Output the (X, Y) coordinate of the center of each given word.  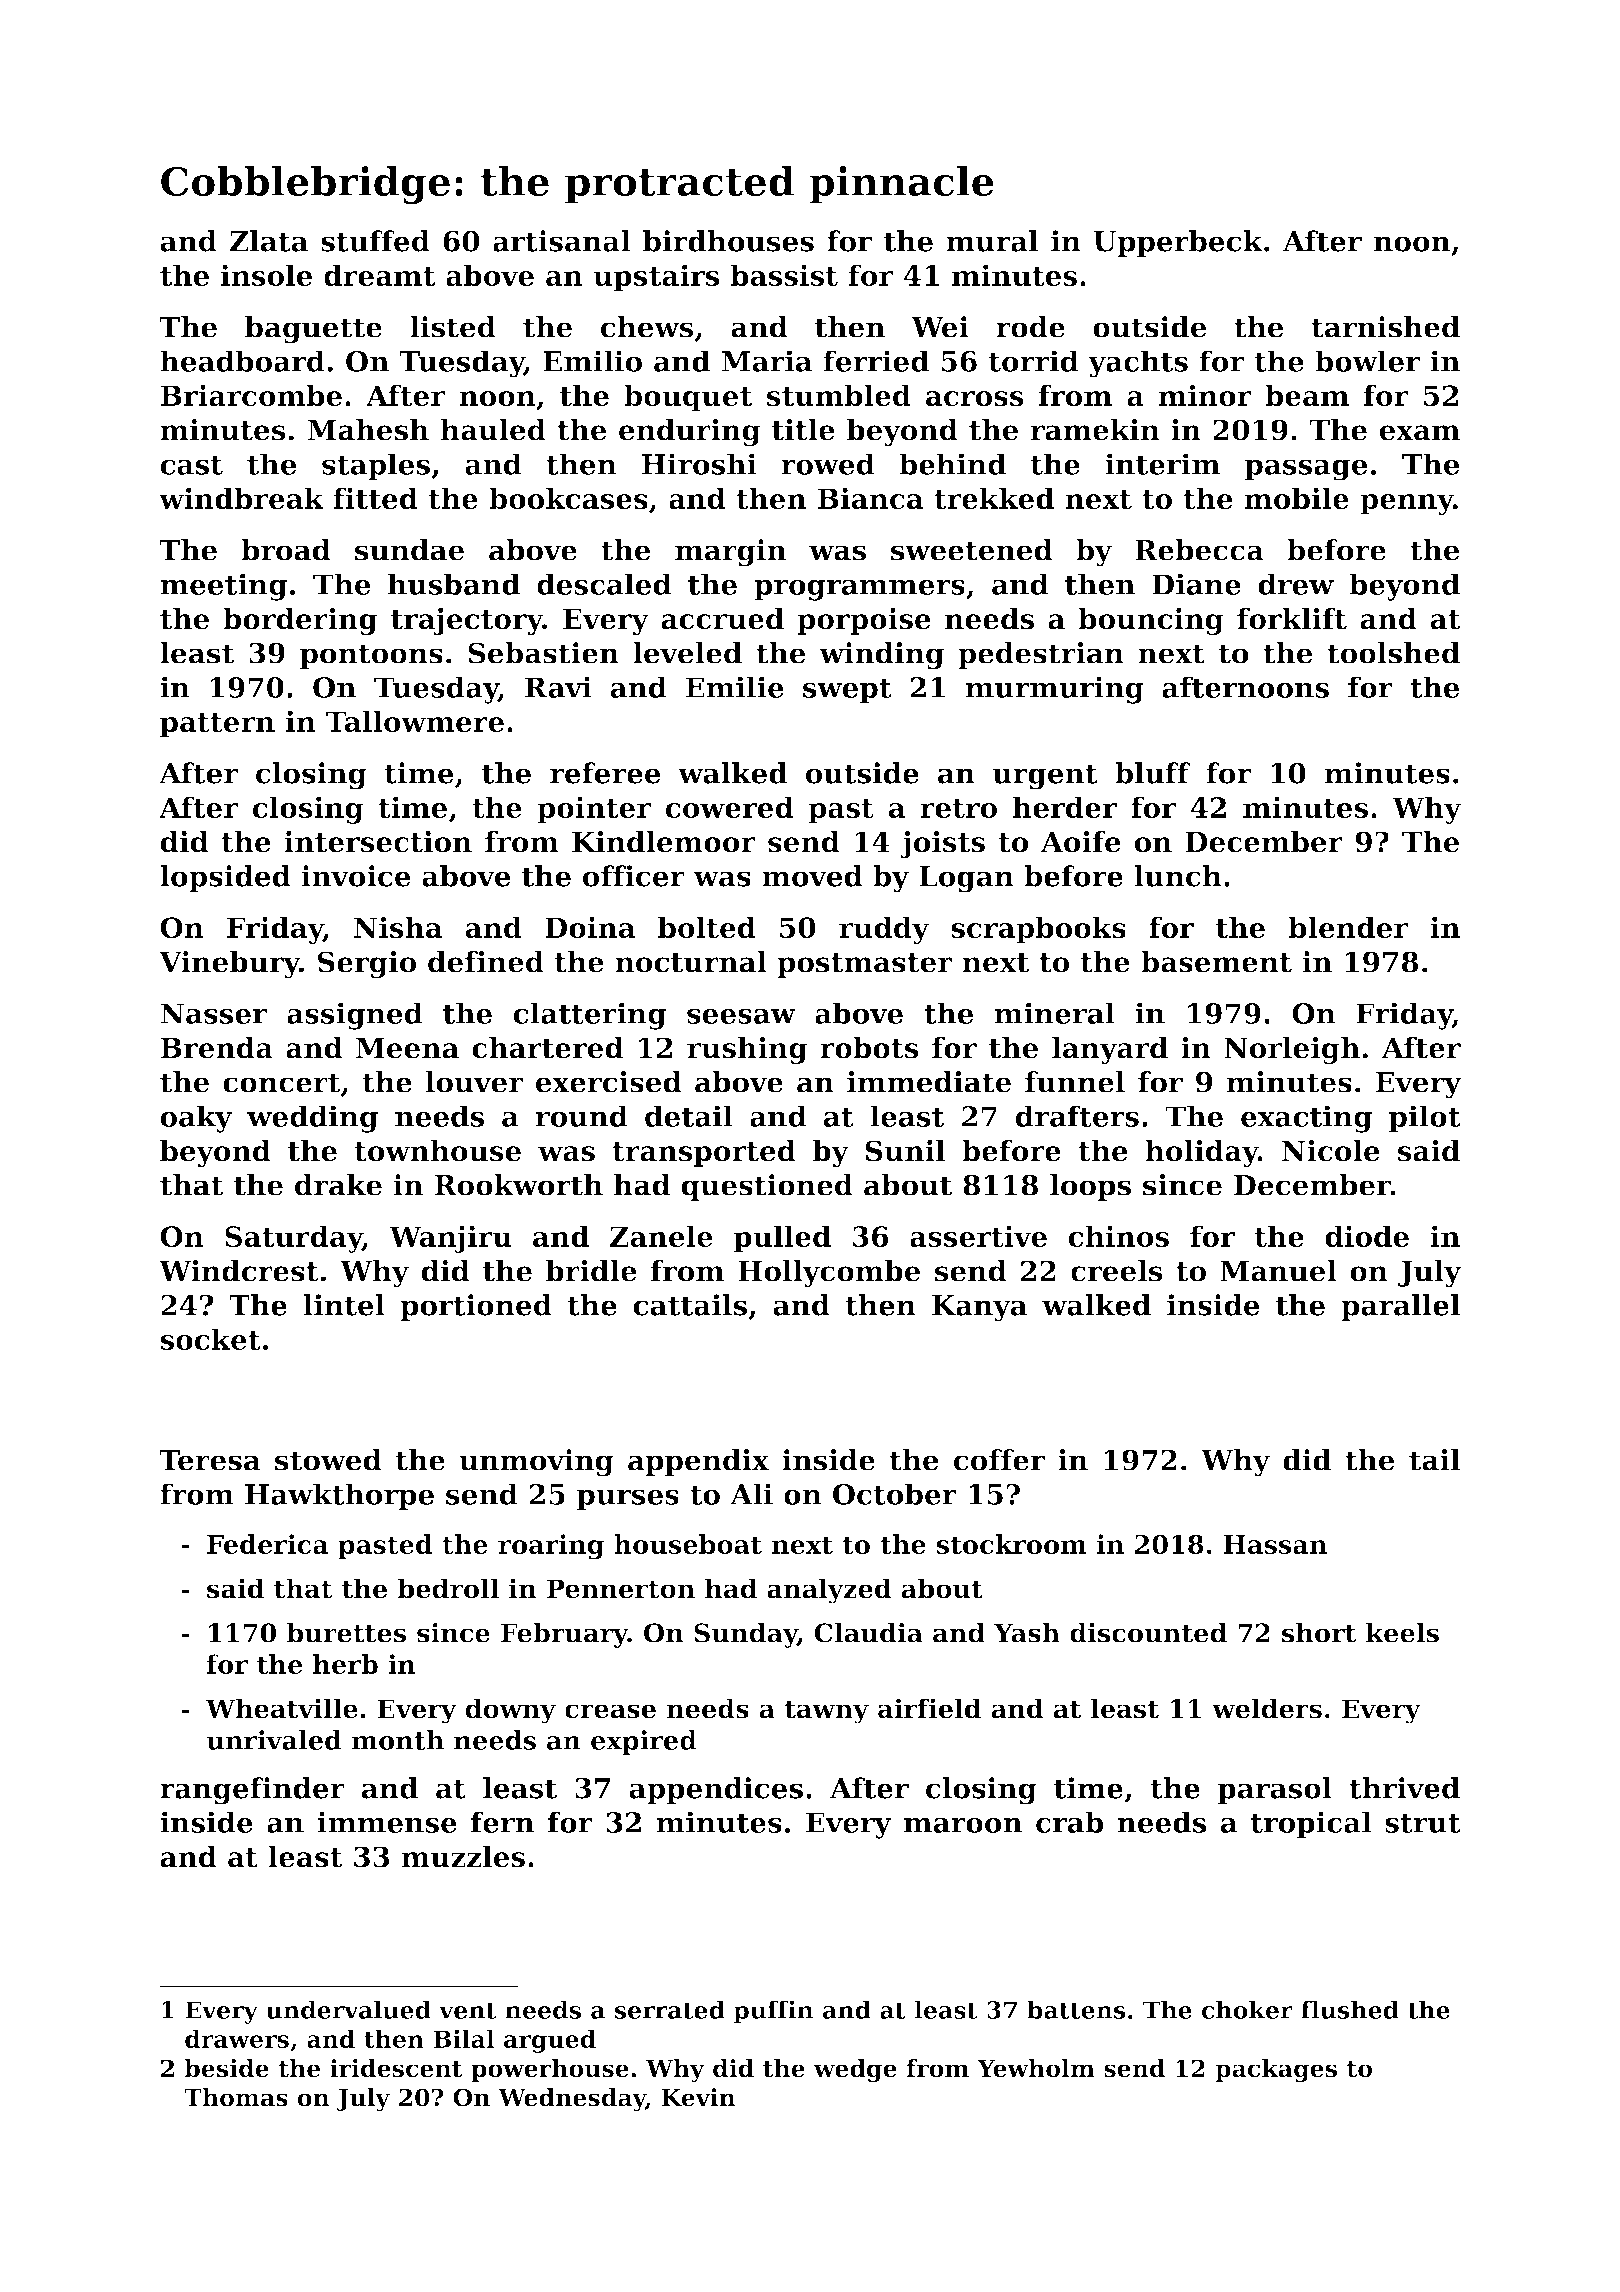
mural (992, 241)
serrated (670, 2009)
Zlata (269, 241)
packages (1276, 2071)
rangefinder (252, 1791)
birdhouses (728, 241)
